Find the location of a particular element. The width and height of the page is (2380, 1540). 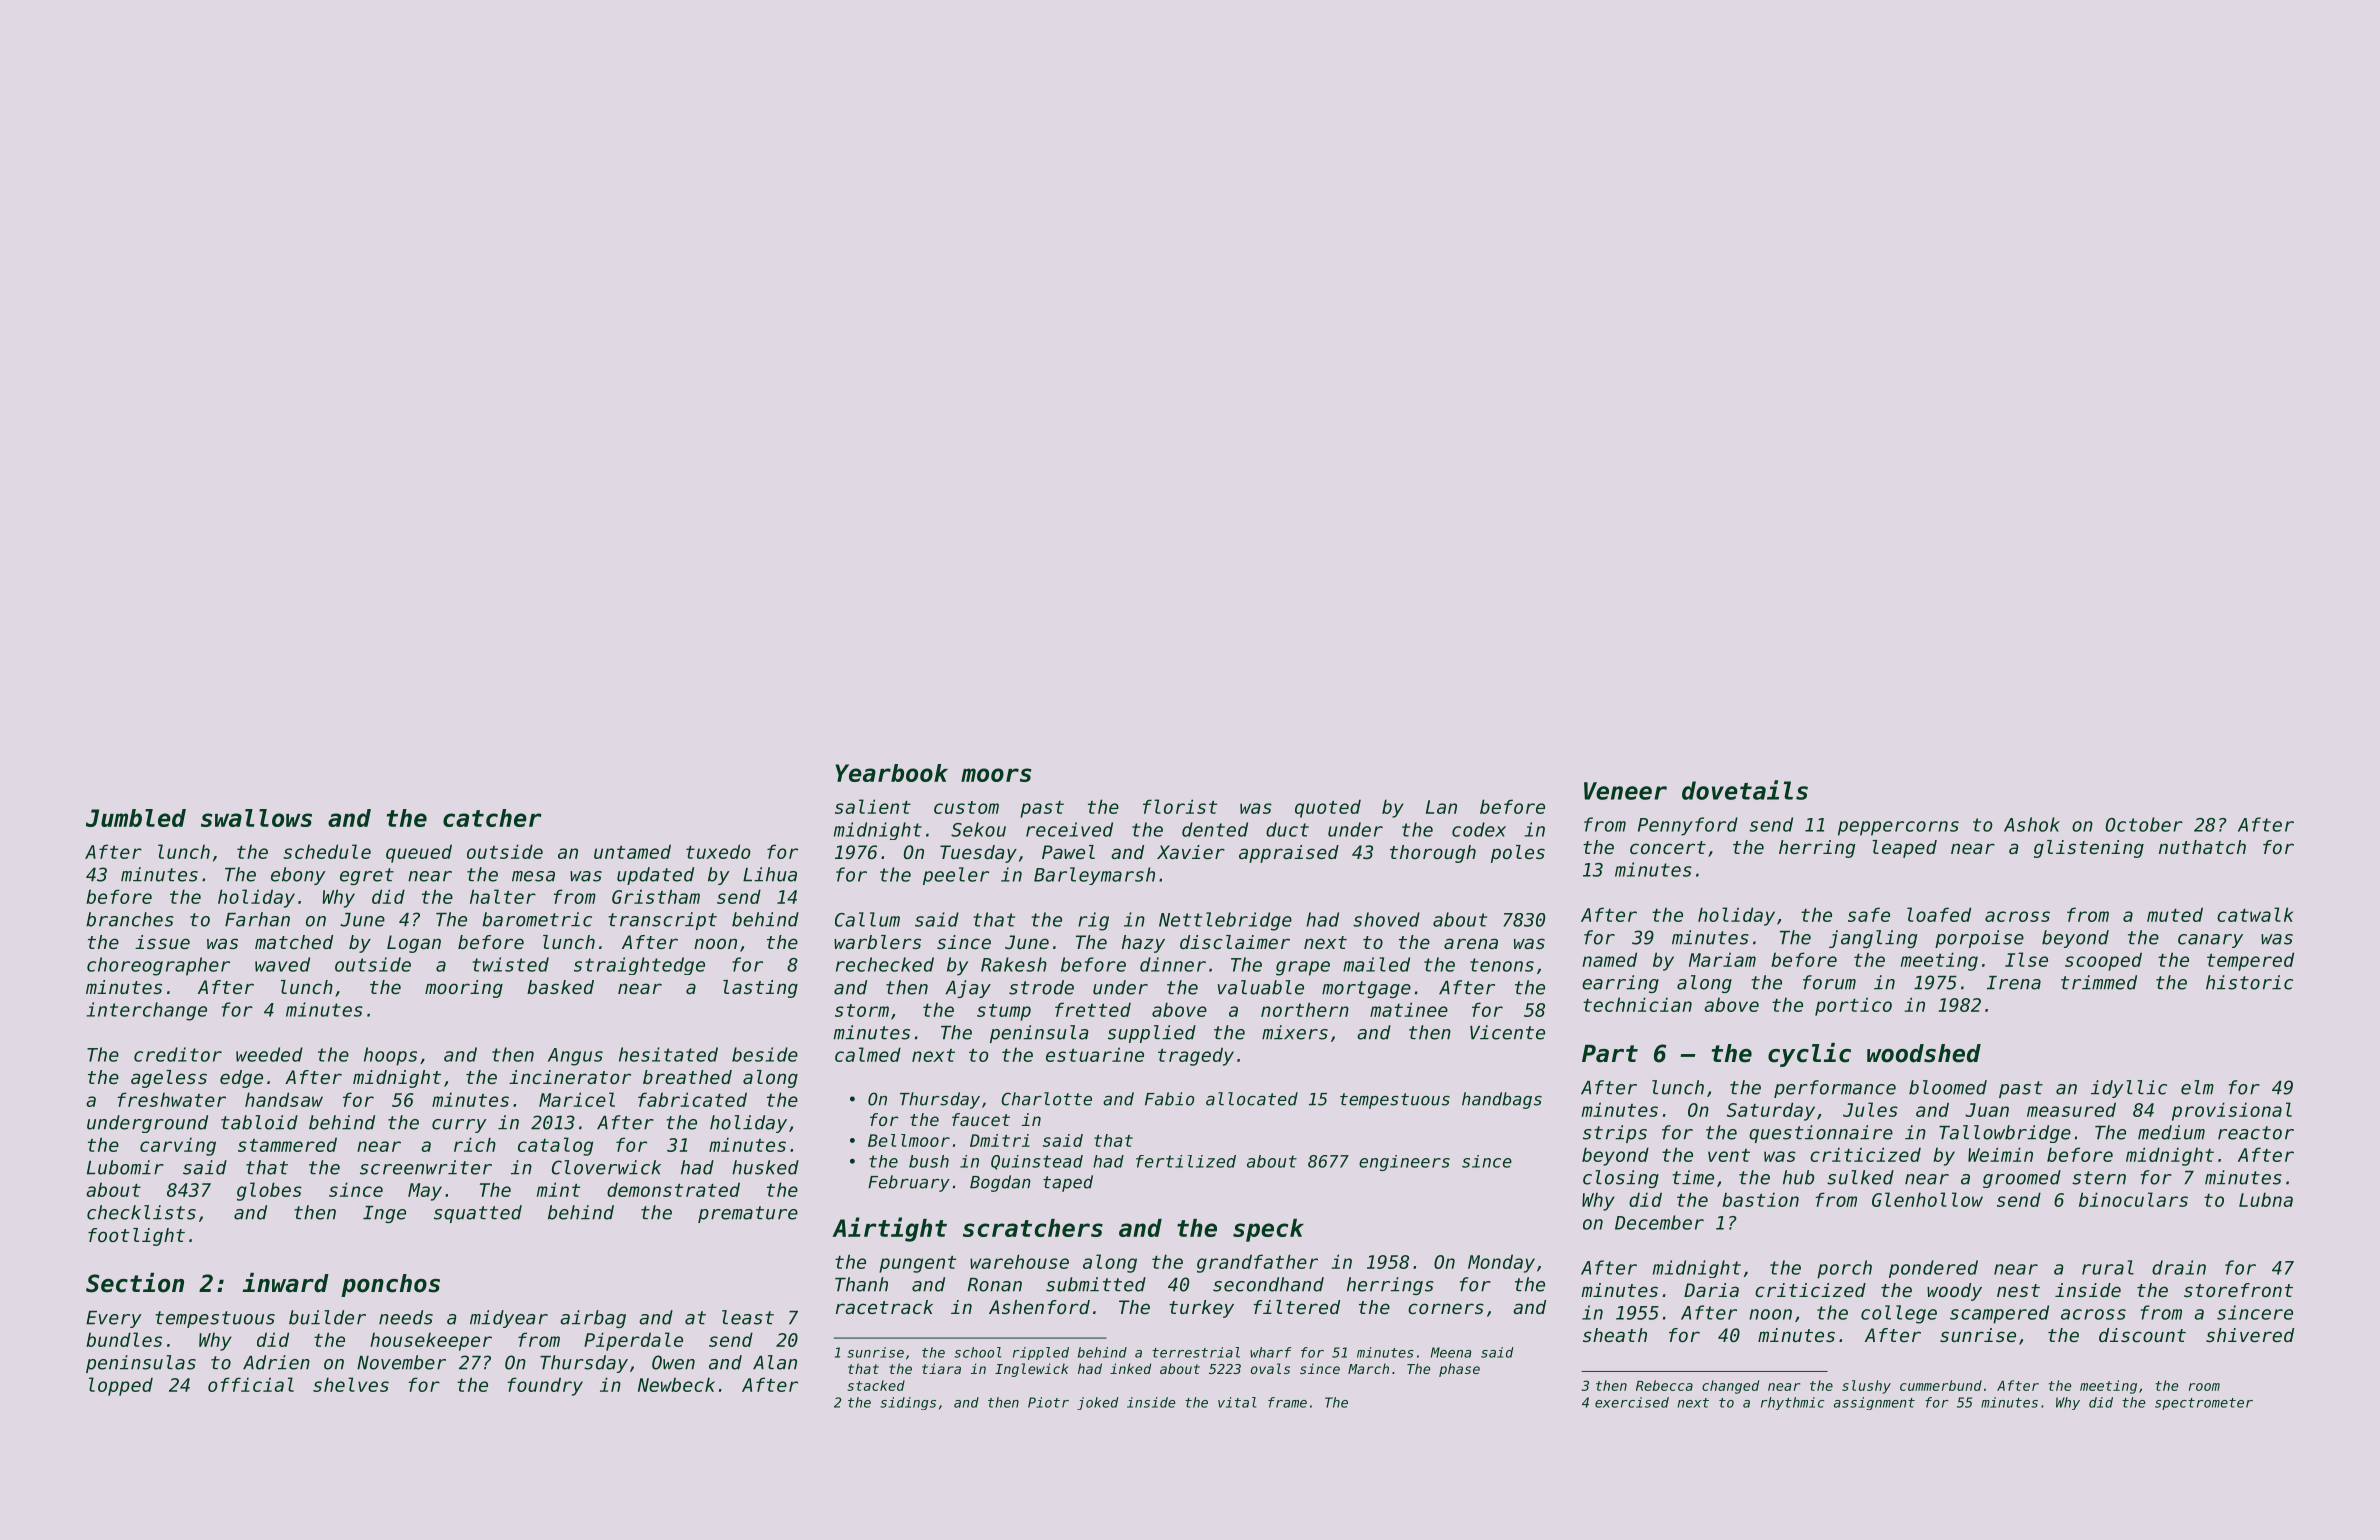

hesitated is located at coordinates (668, 1054).
